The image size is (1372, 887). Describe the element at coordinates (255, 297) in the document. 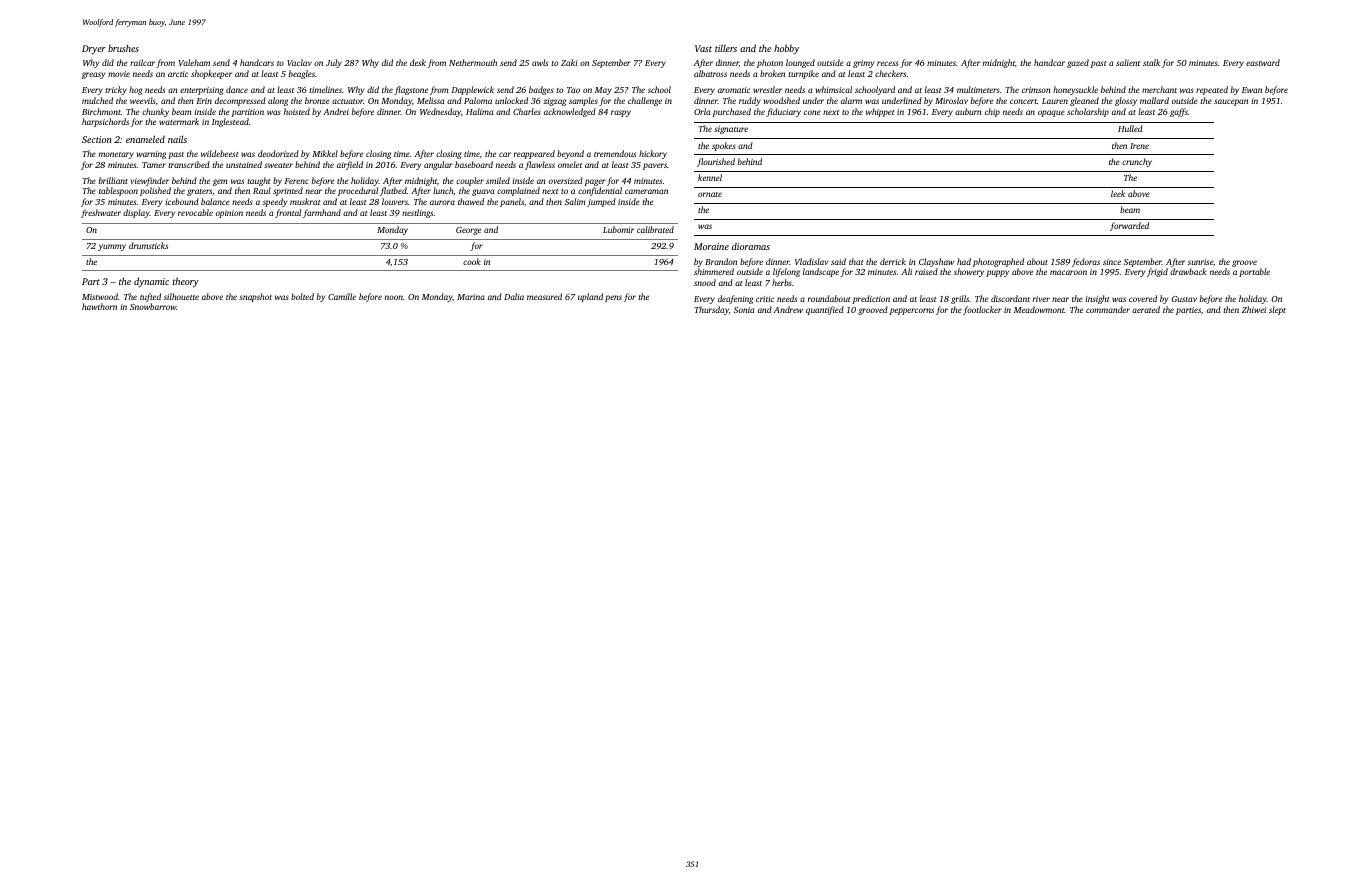

I see `snapshot` at that location.
